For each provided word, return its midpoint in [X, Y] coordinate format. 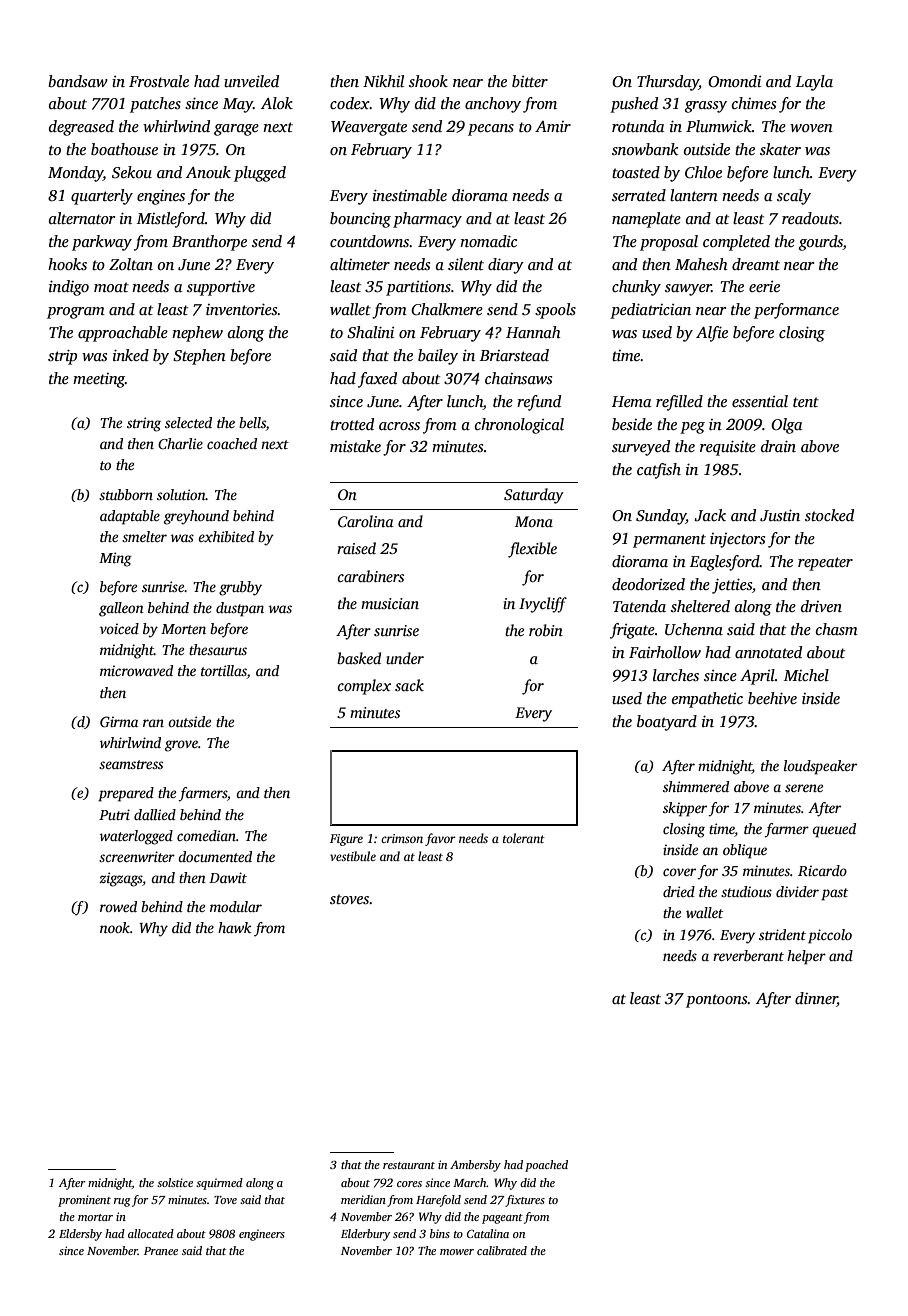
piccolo [830, 936]
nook [115, 927]
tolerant [524, 838]
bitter [530, 81]
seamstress [131, 764]
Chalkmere [447, 309]
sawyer [688, 290]
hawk [234, 927]
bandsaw [78, 81]
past [834, 894]
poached [546, 1166]
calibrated [502, 1250]
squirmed [219, 1184]
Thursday [668, 83]
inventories [242, 309]
